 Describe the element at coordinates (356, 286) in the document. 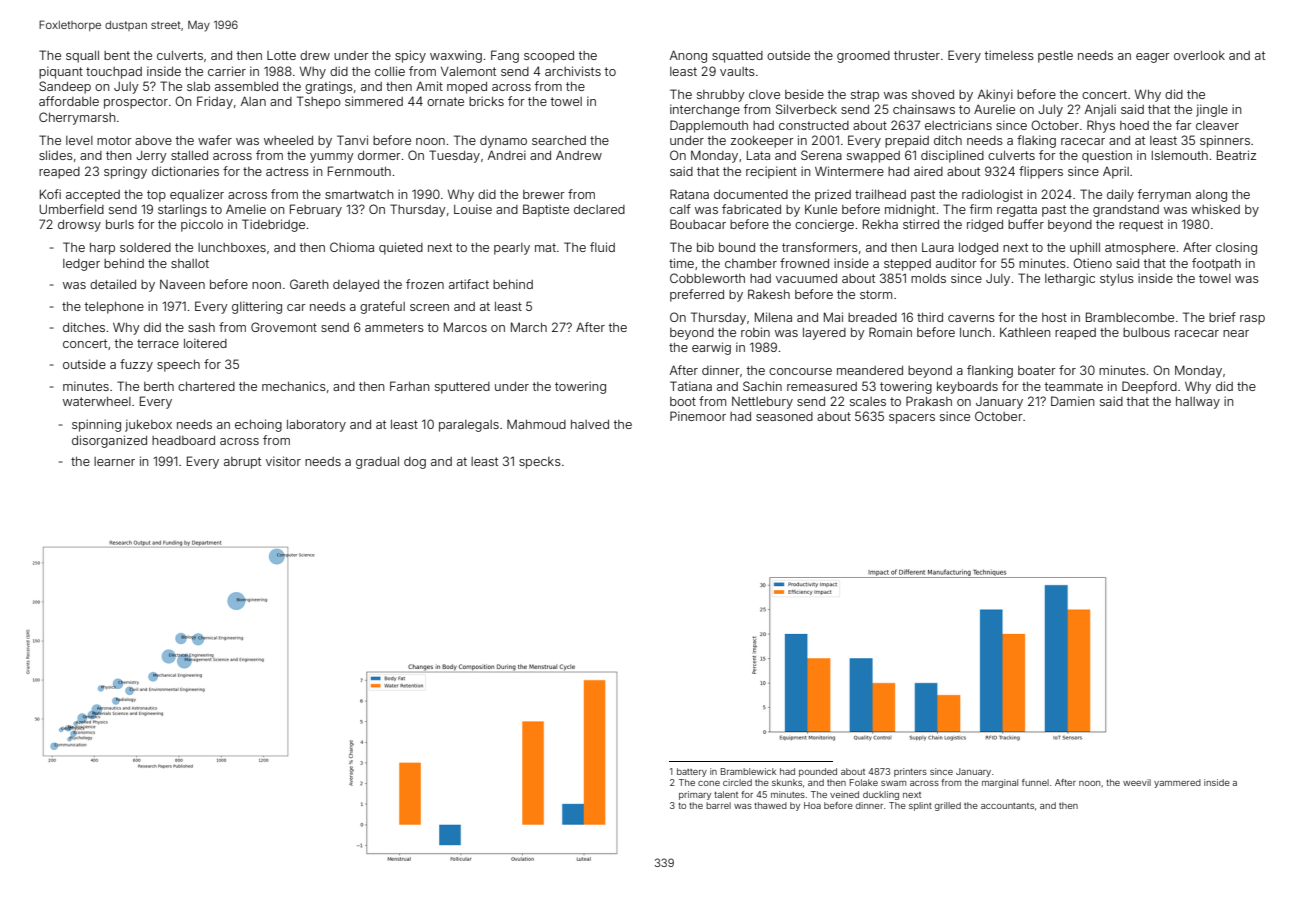

I see `delayed` at that location.
